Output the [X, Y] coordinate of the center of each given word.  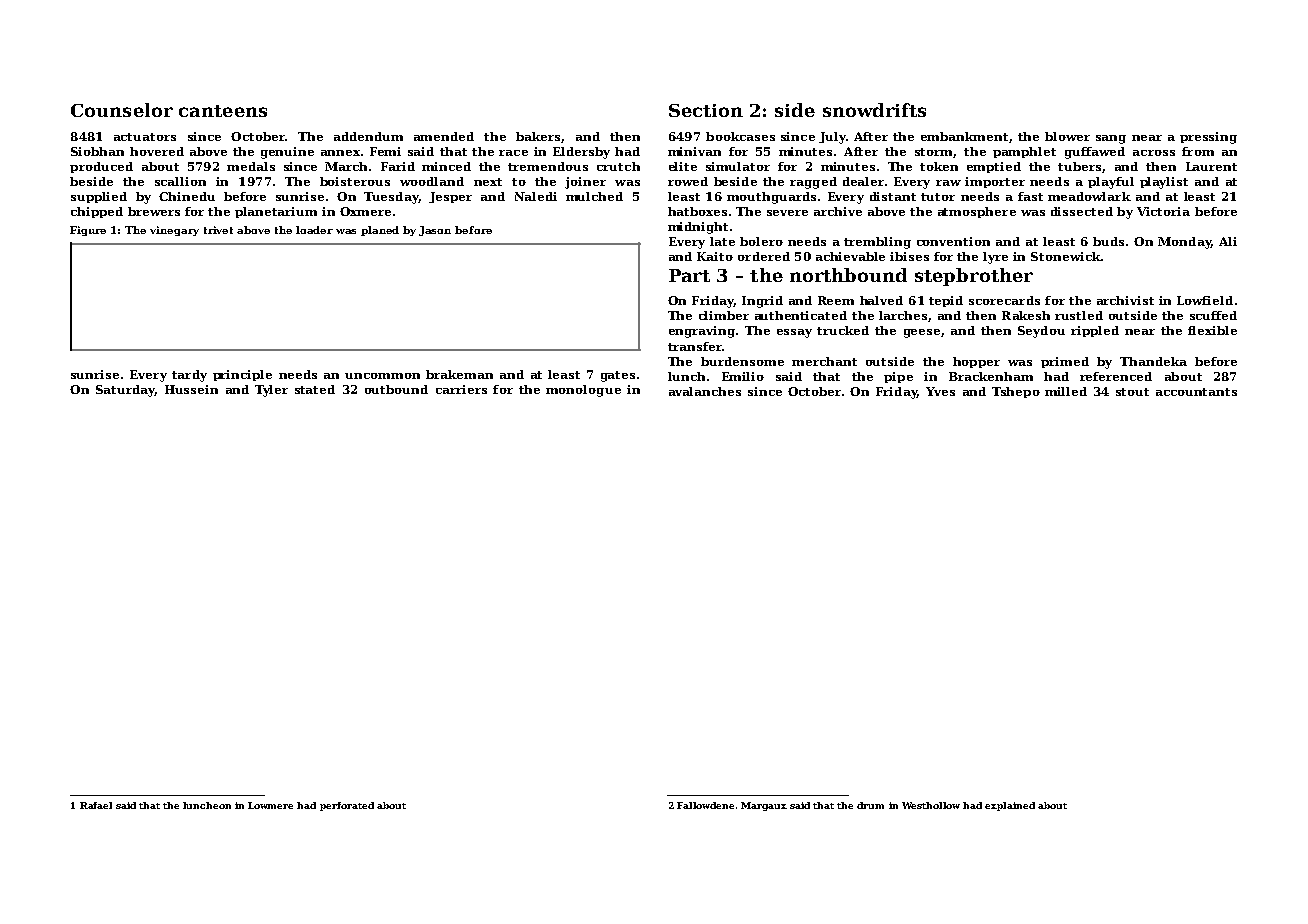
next [488, 182]
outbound [396, 389]
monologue [583, 391]
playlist [1164, 183]
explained [1010, 806]
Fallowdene [705, 805]
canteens [223, 111]
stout [1132, 392]
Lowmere [270, 805]
